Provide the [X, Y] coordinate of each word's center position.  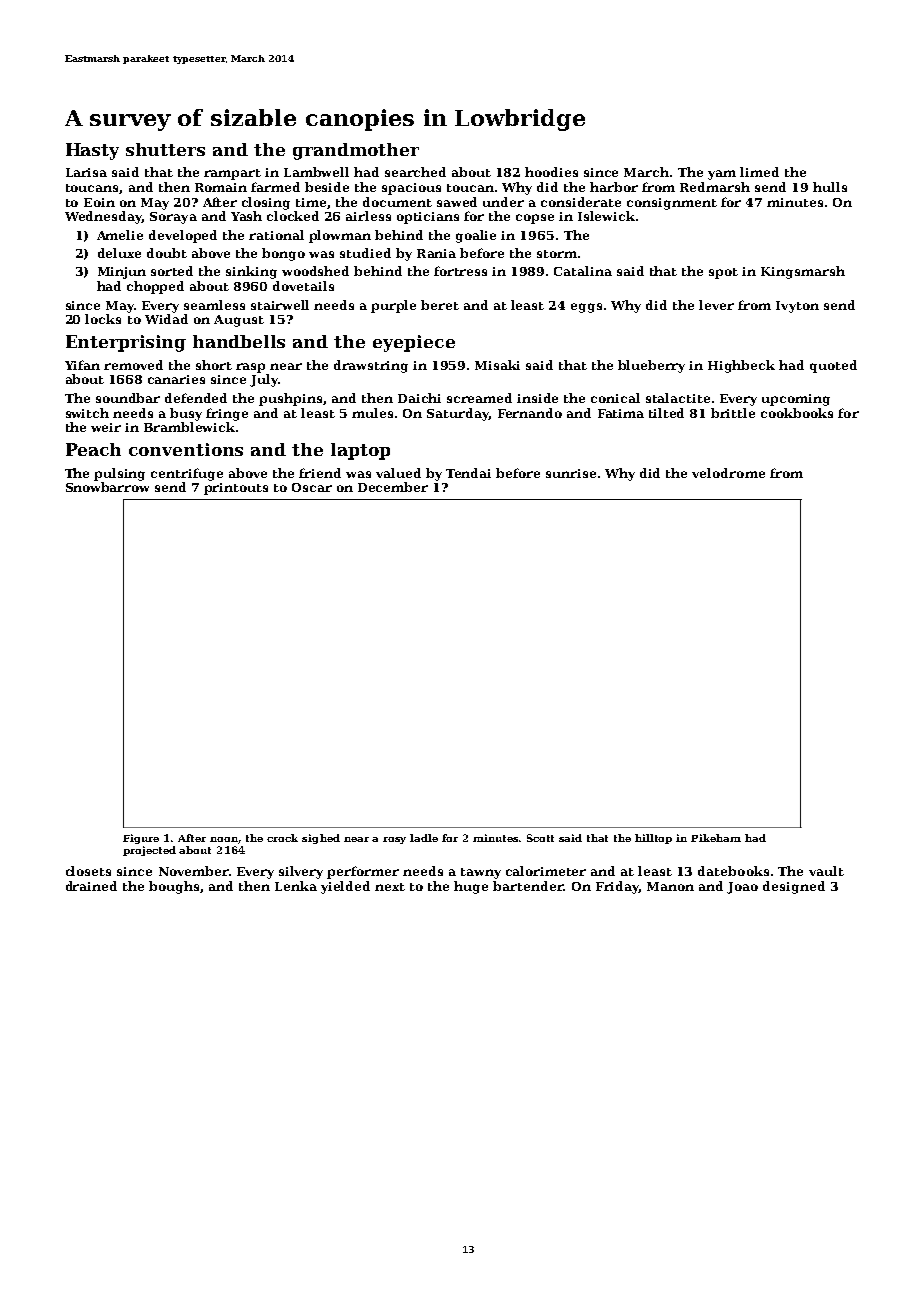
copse [535, 219]
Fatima [621, 413]
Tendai [468, 473]
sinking [251, 272]
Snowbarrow [107, 487]
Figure [141, 839]
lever [716, 305]
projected [149, 851]
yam [722, 175]
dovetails [303, 286]
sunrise [571, 473]
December [393, 487]
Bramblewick [189, 427]
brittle [733, 413]
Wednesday [103, 217]
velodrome [728, 473]
